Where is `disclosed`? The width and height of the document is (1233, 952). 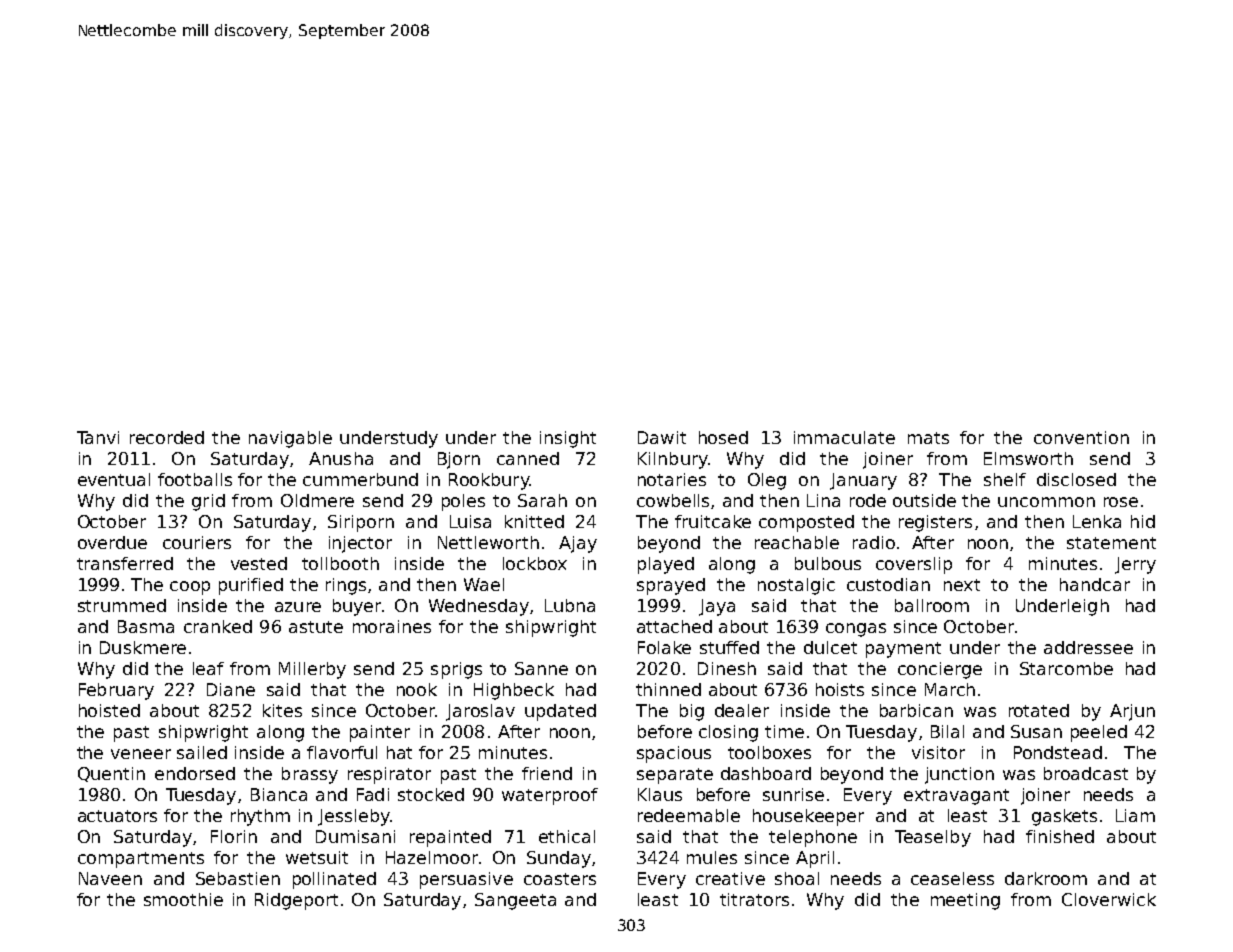
disclosed is located at coordinates (1076, 479).
